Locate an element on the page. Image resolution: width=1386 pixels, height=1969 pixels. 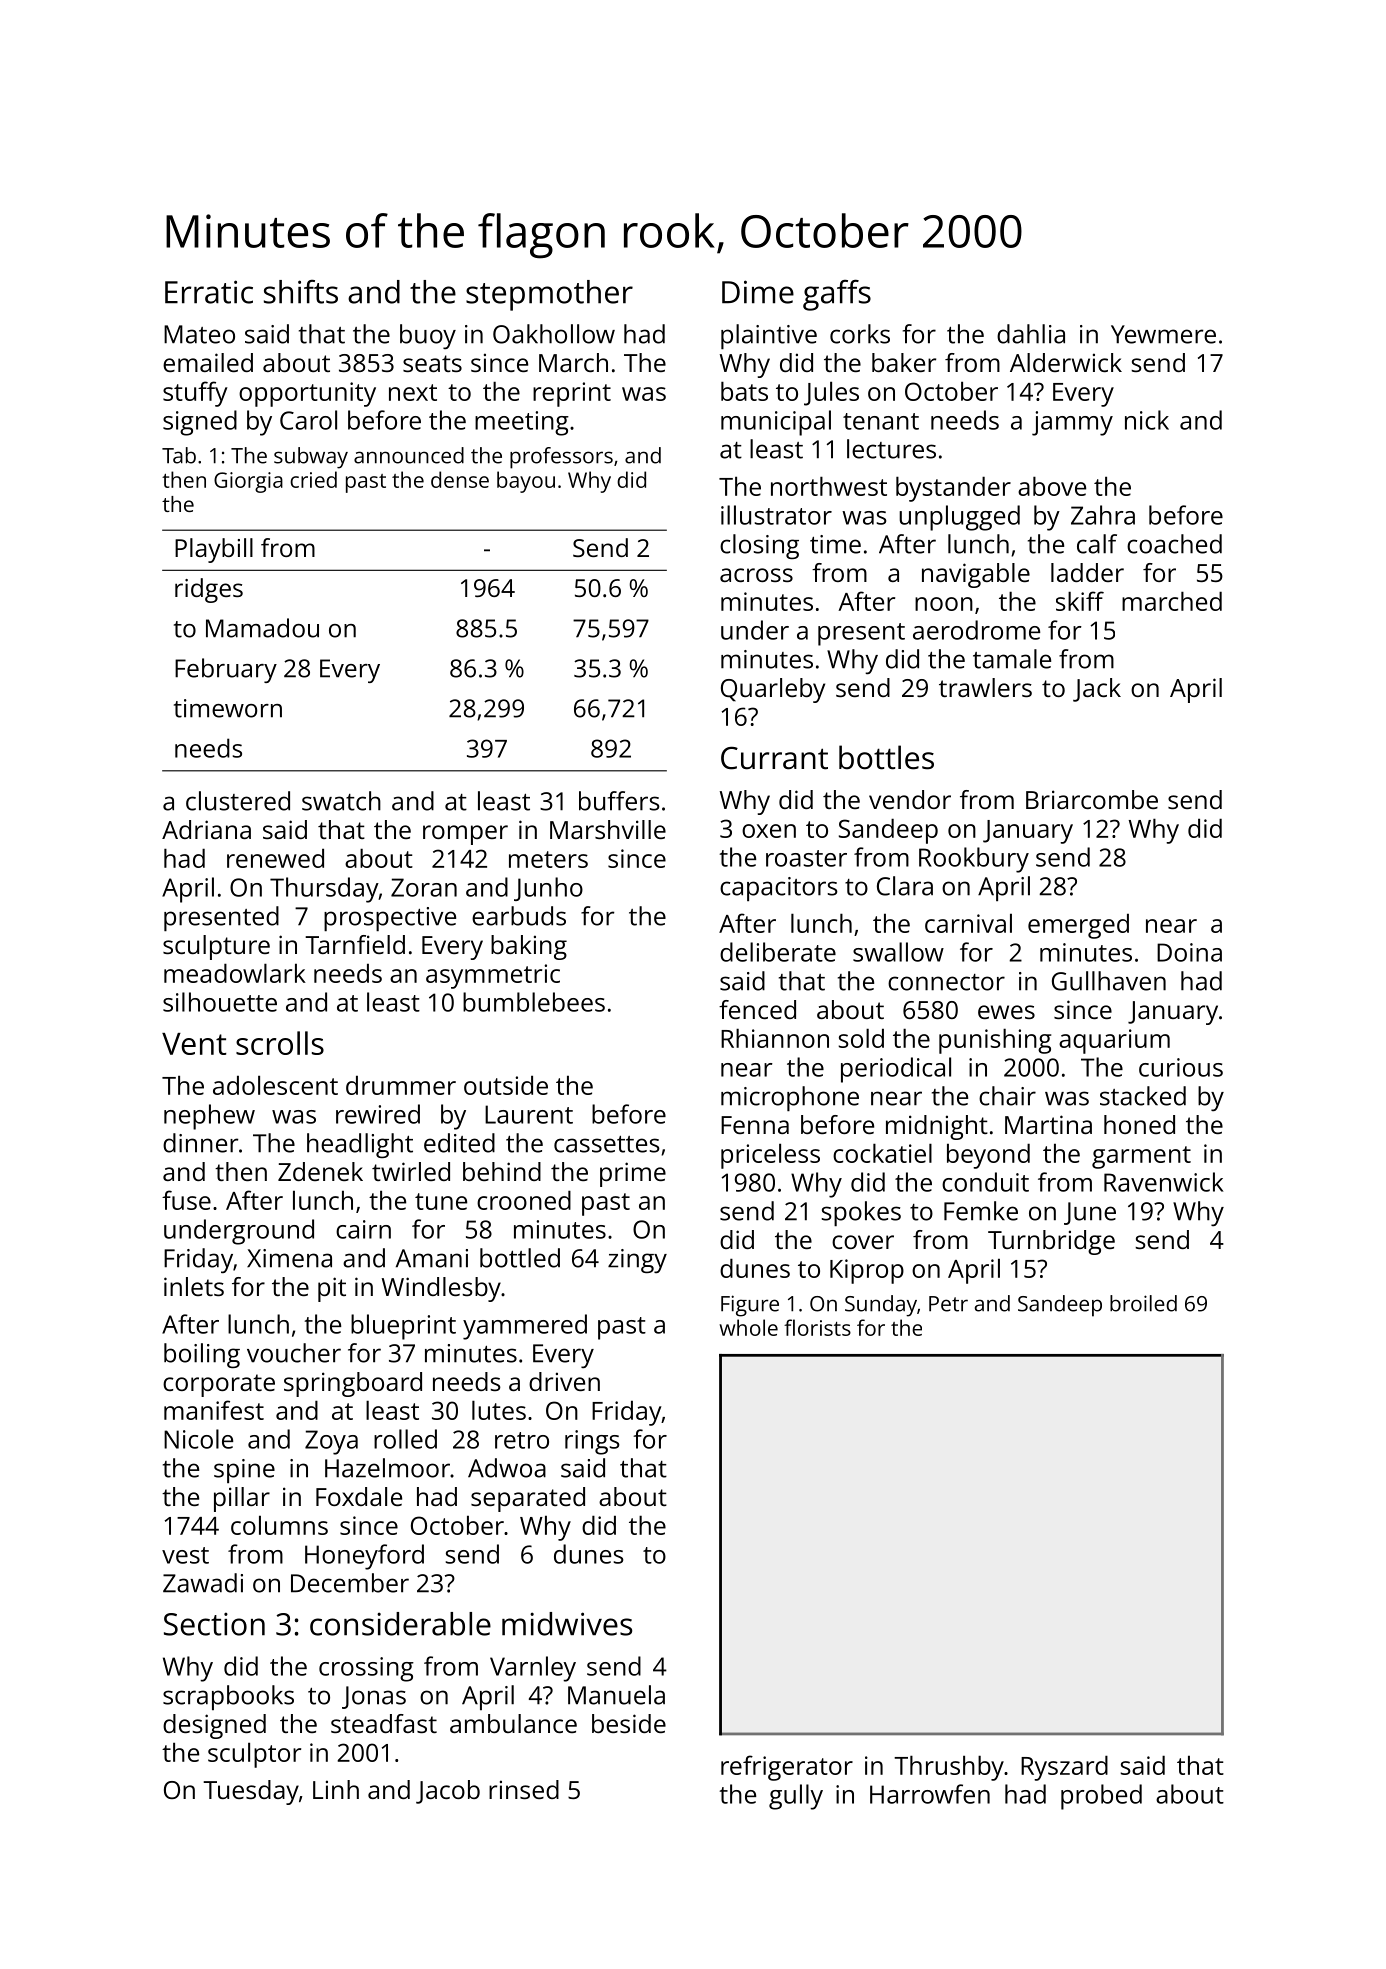
Clara is located at coordinates (905, 886).
